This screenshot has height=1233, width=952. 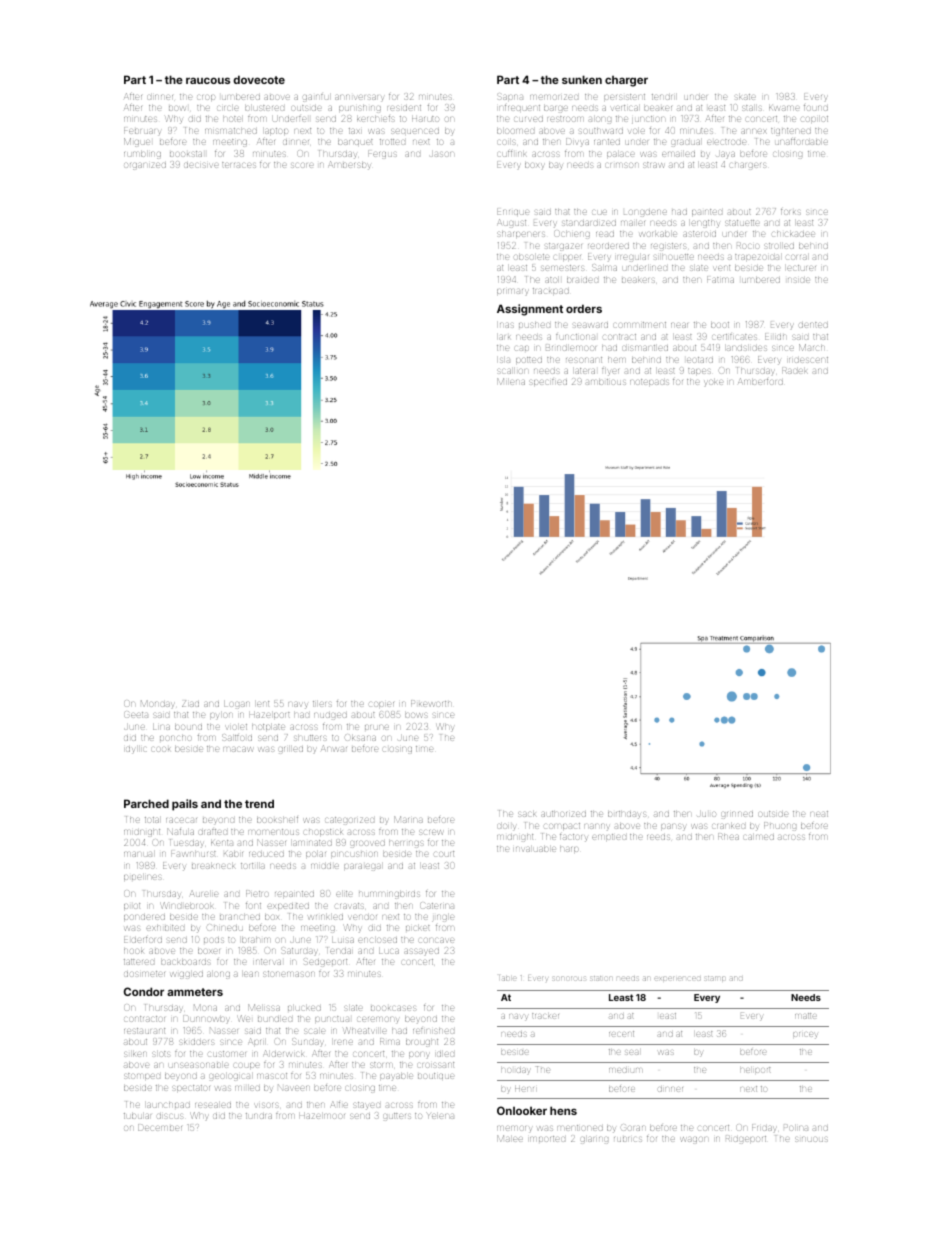 I want to click on near, so click(x=679, y=325).
